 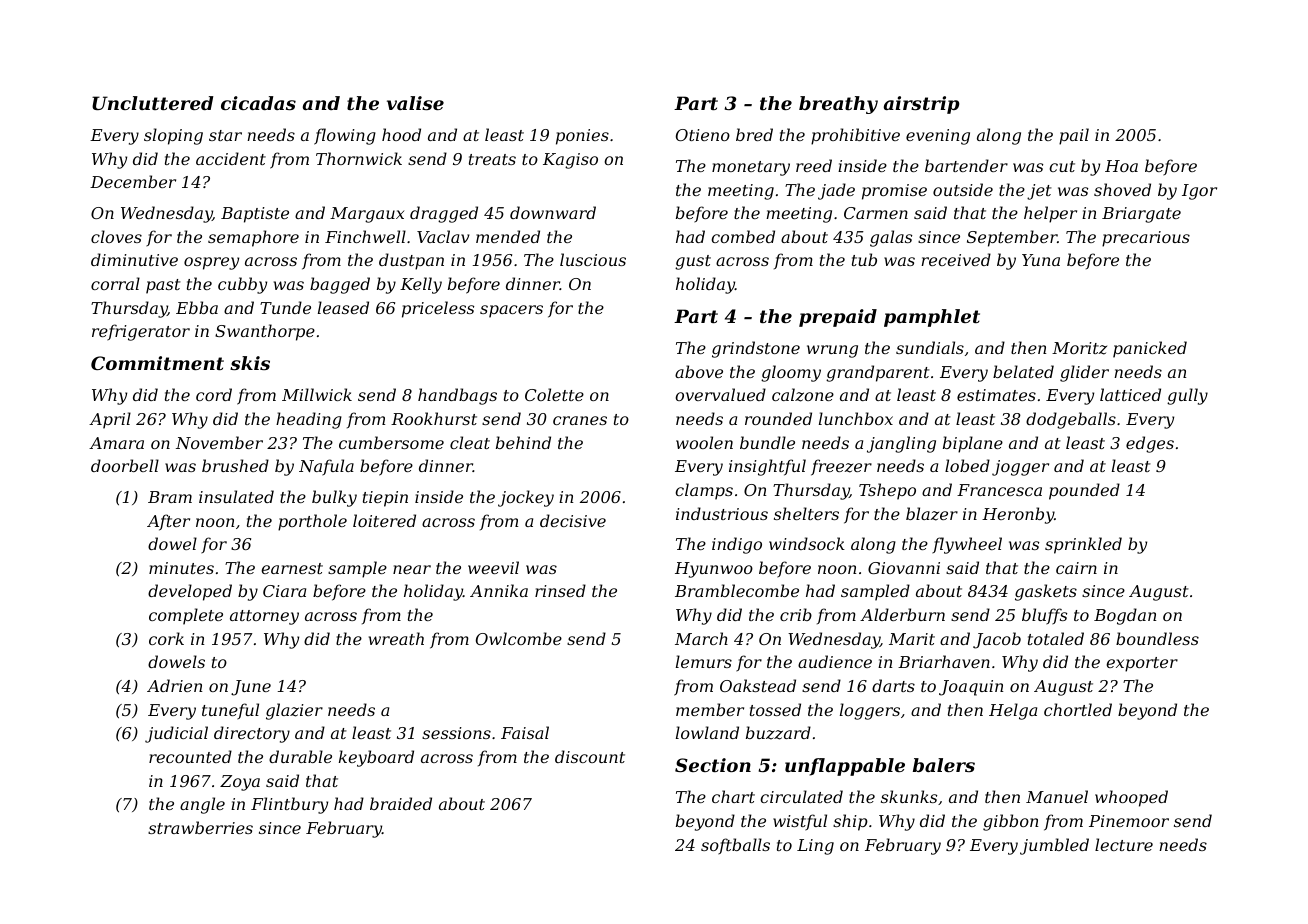 I want to click on ponies, so click(x=582, y=137).
